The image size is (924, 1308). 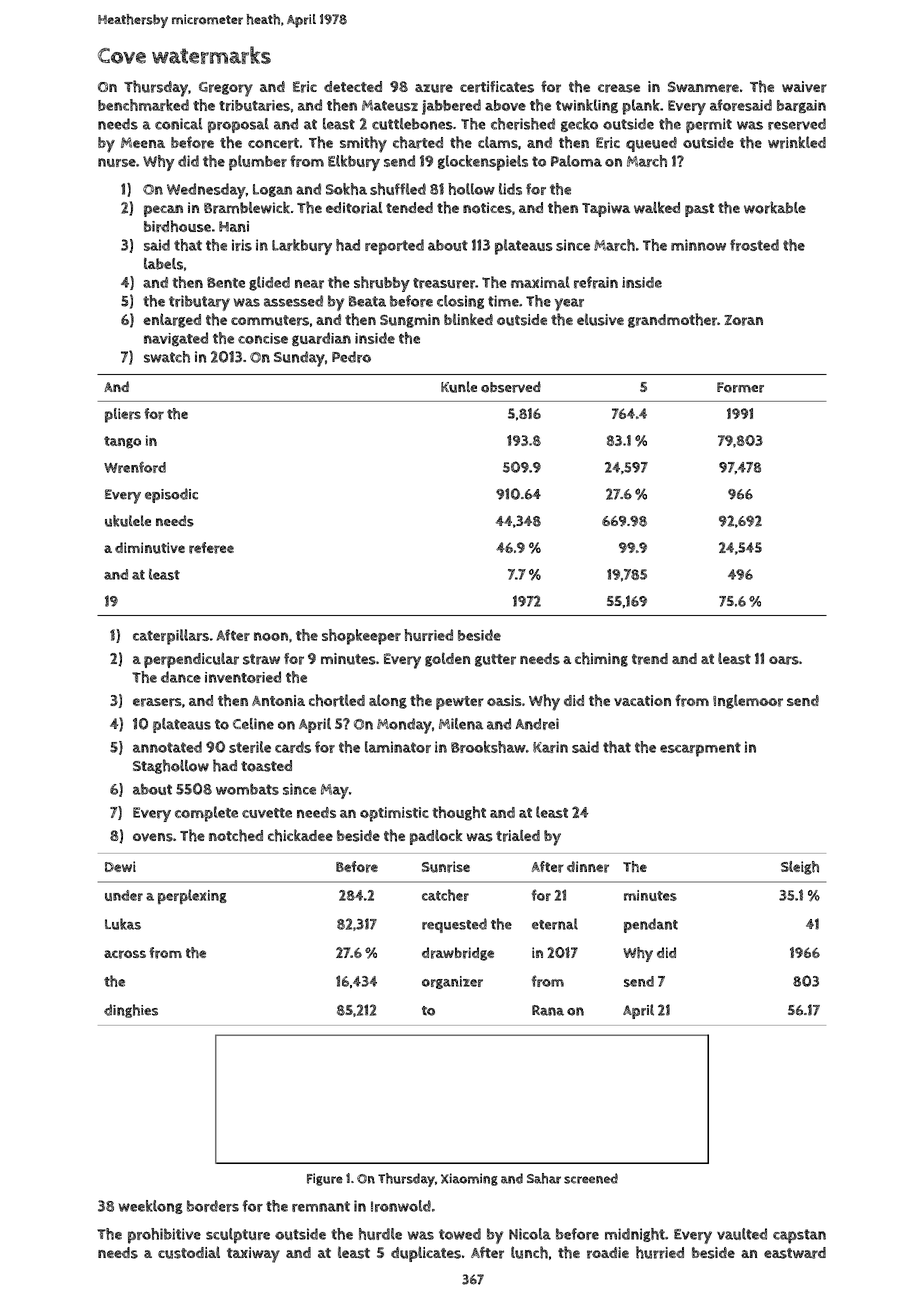 What do you see at coordinates (800, 868) in the screenshot?
I see `Sleigh` at bounding box center [800, 868].
